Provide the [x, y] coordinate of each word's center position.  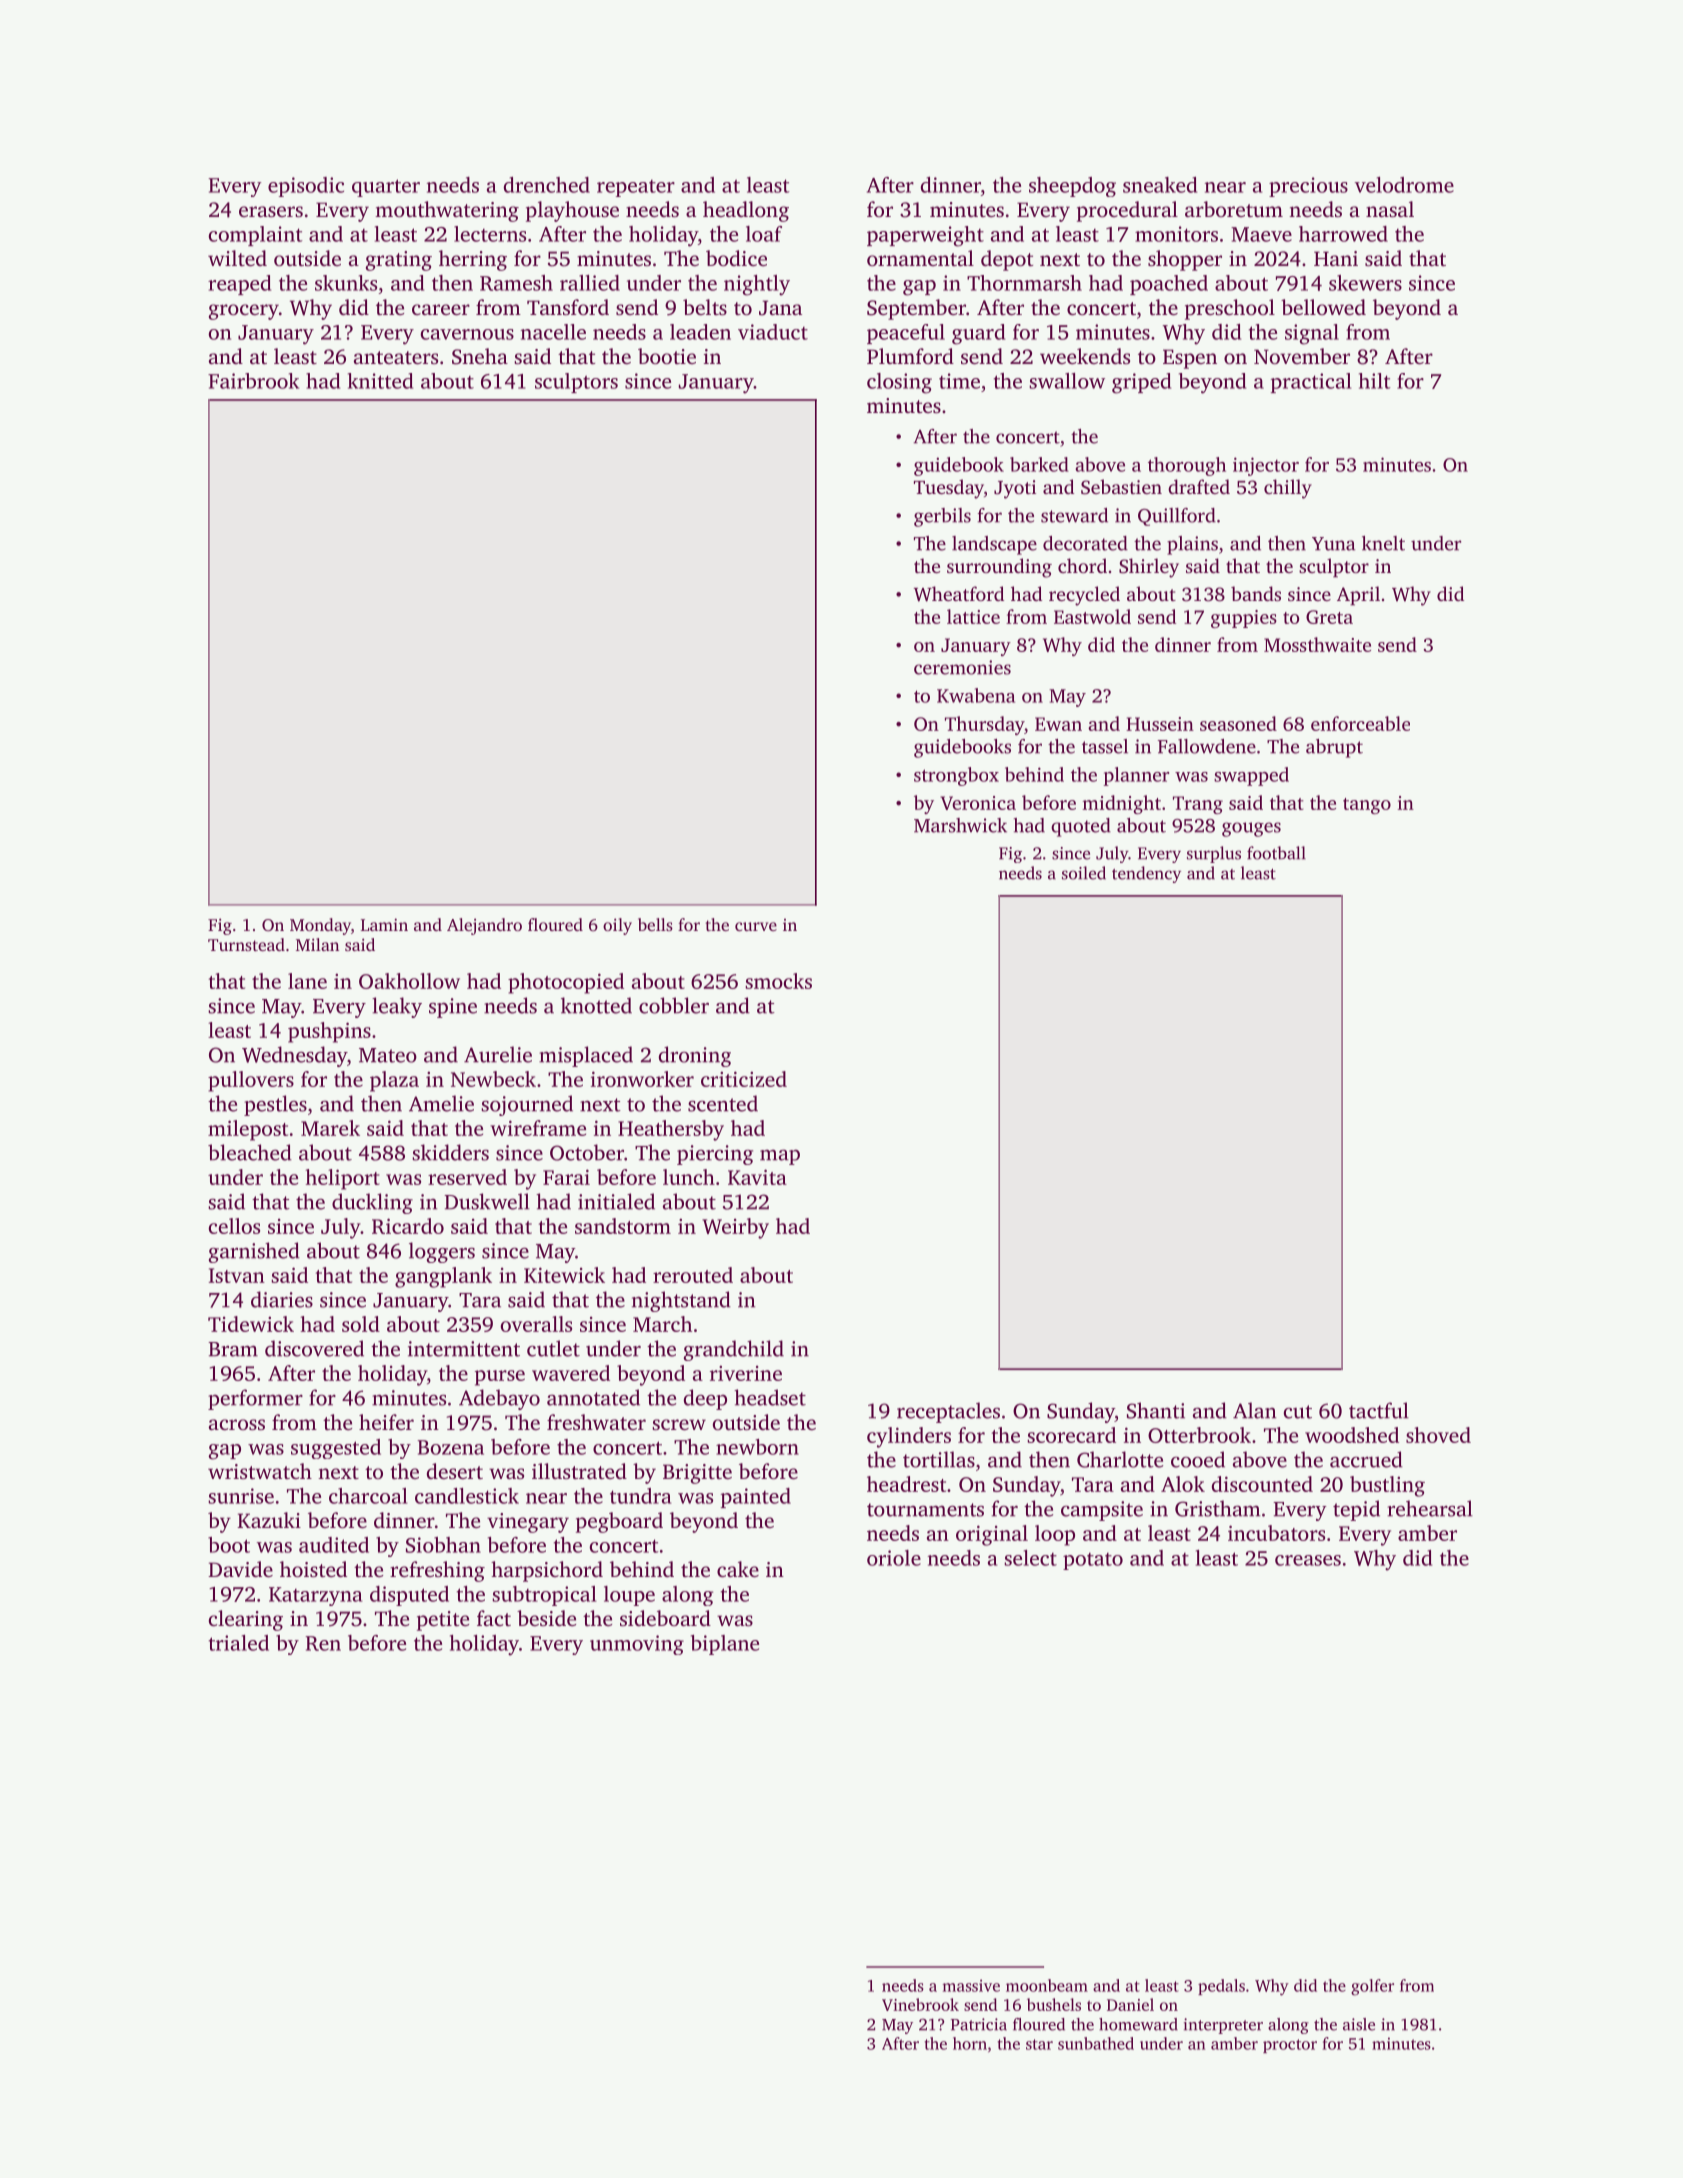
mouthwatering [447, 211]
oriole [894, 1558]
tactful [1379, 1410]
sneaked [1160, 185]
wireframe [538, 1128]
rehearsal [1430, 1508]
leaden [700, 332]
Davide [240, 1569]
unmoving [637, 1645]
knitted [380, 381]
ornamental [920, 258]
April [1358, 596]
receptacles [948, 1412]
